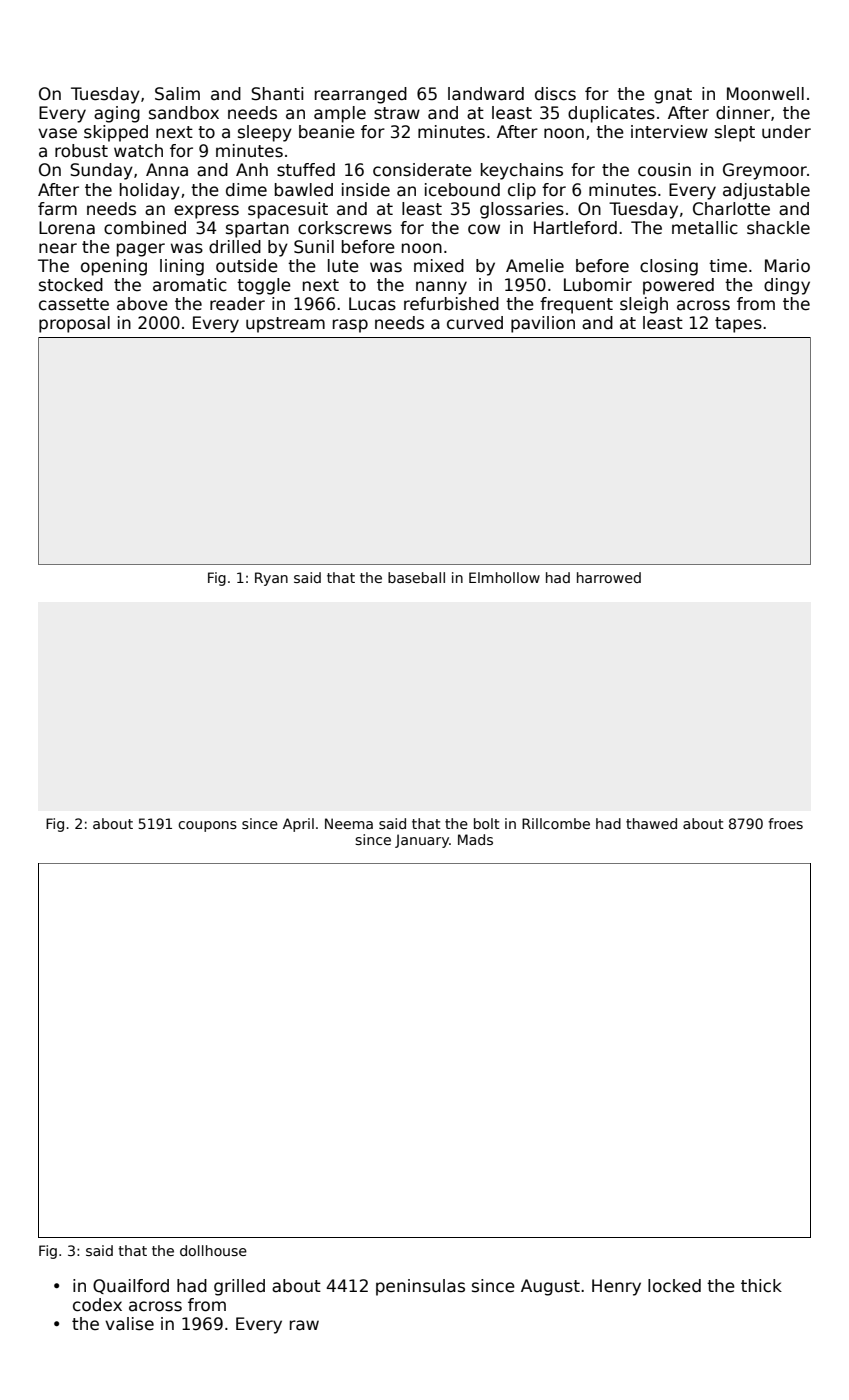 The width and height of the document is (849, 1400). I want to click on thick, so click(761, 1285).
